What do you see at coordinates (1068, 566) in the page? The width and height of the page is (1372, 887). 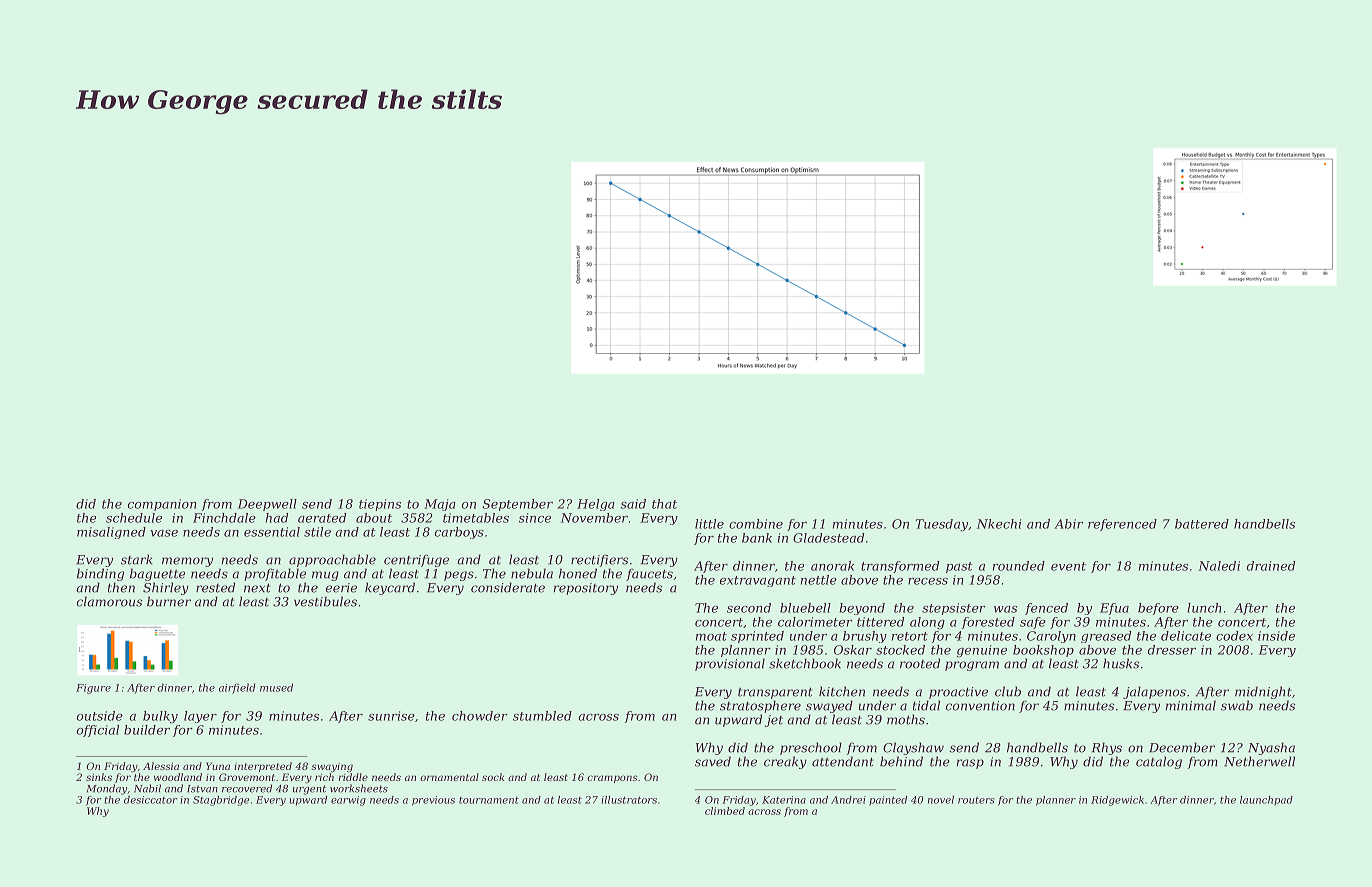 I see `event` at bounding box center [1068, 566].
